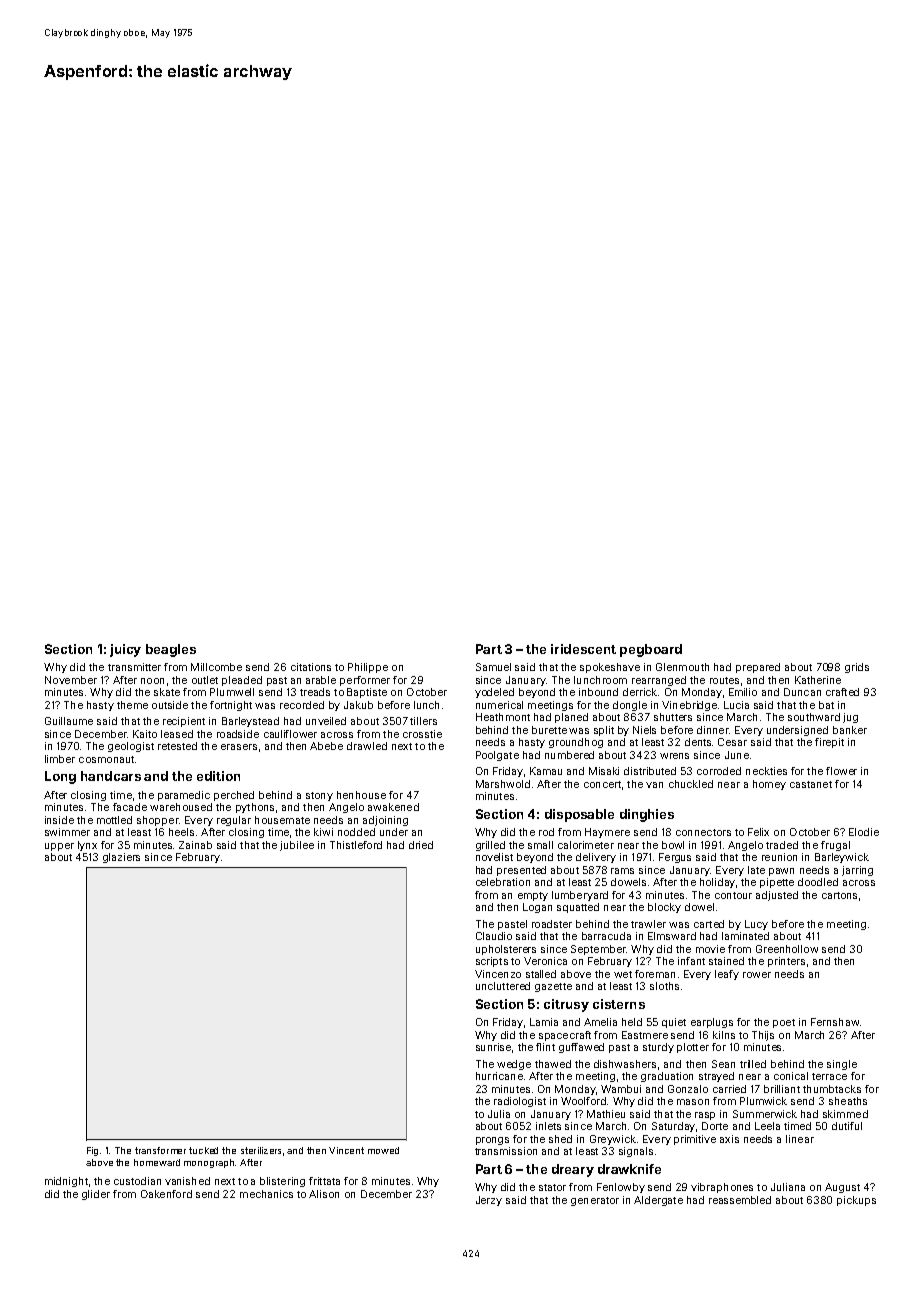 This page has width=924, height=1308. What do you see at coordinates (835, 1022) in the page?
I see `Fernshaw` at bounding box center [835, 1022].
